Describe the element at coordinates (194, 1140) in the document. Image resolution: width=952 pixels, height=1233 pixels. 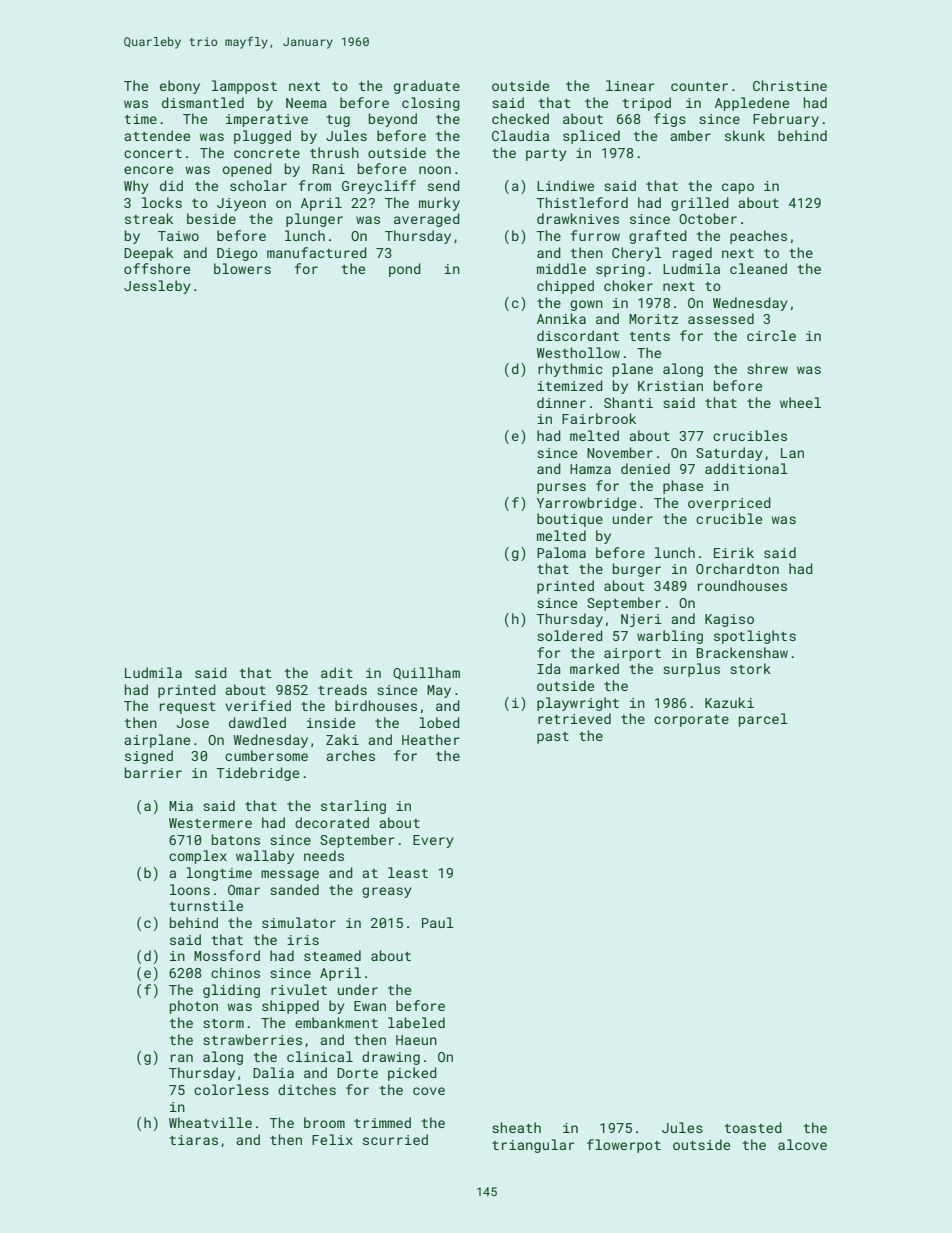
I see `tiaras` at that location.
